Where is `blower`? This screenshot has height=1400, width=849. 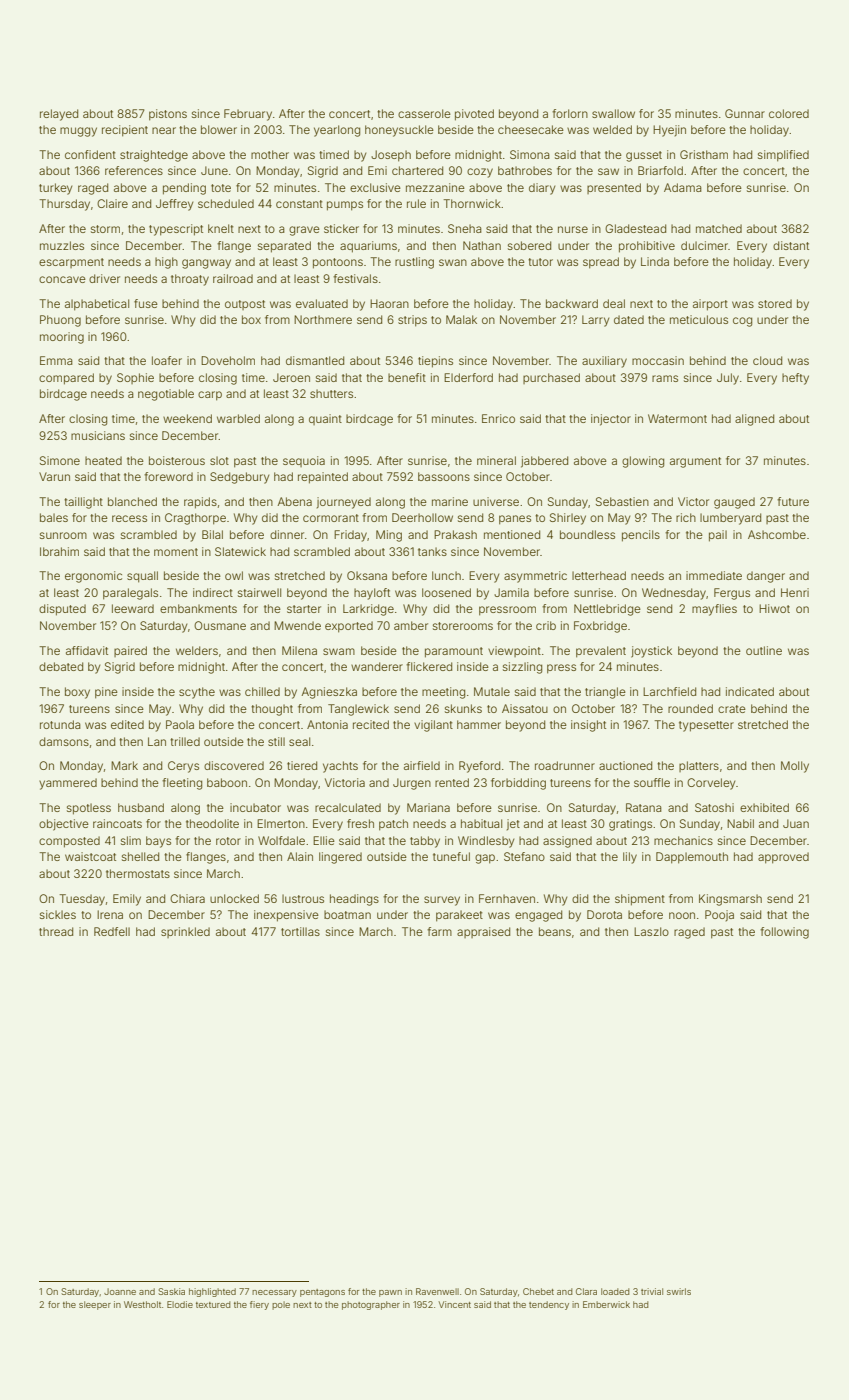 blower is located at coordinates (219, 129).
